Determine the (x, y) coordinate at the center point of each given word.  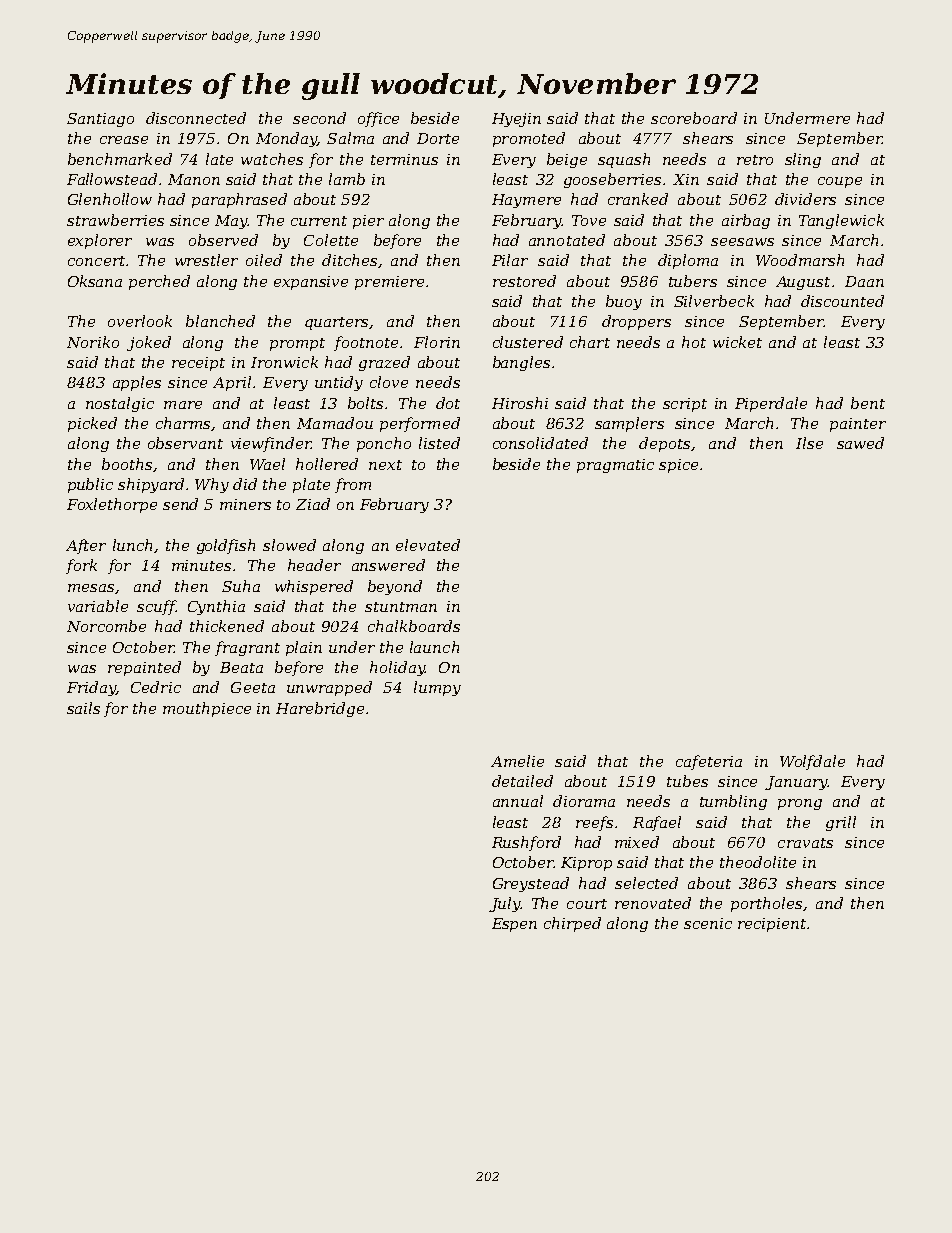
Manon (194, 179)
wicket (737, 342)
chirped (572, 924)
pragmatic (615, 466)
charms (183, 423)
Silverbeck (714, 301)
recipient (772, 925)
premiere (389, 283)
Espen (514, 925)
